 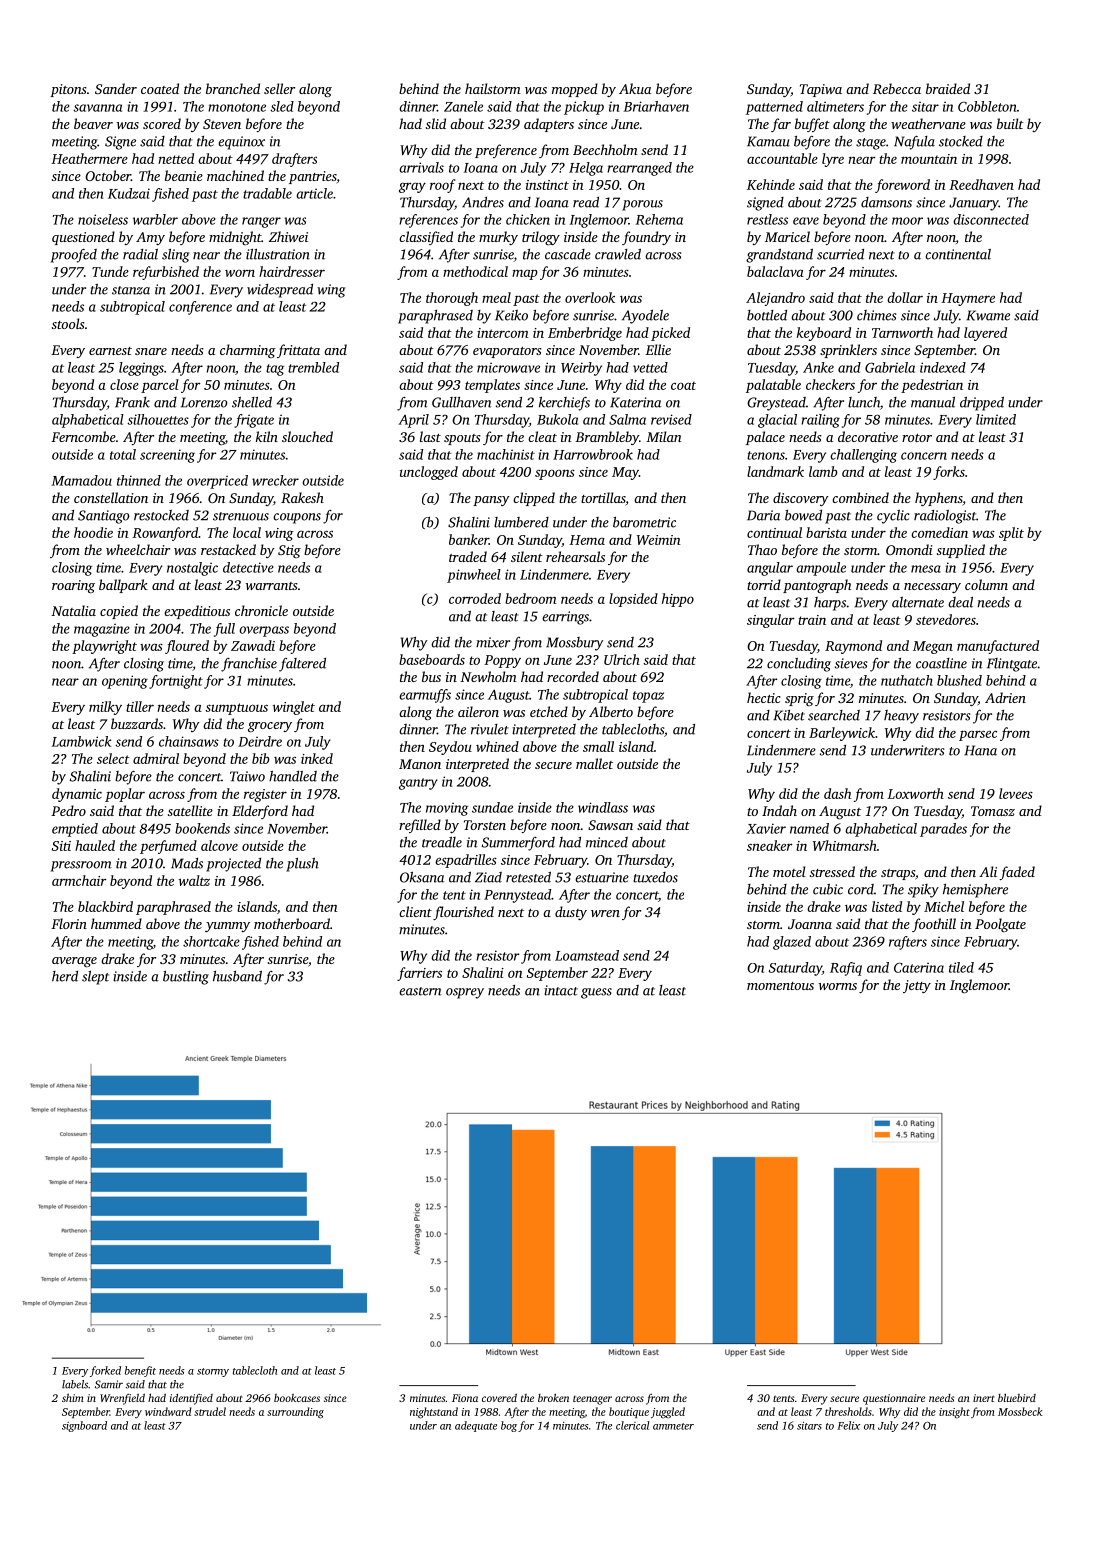 I want to click on dollar, so click(x=905, y=297).
